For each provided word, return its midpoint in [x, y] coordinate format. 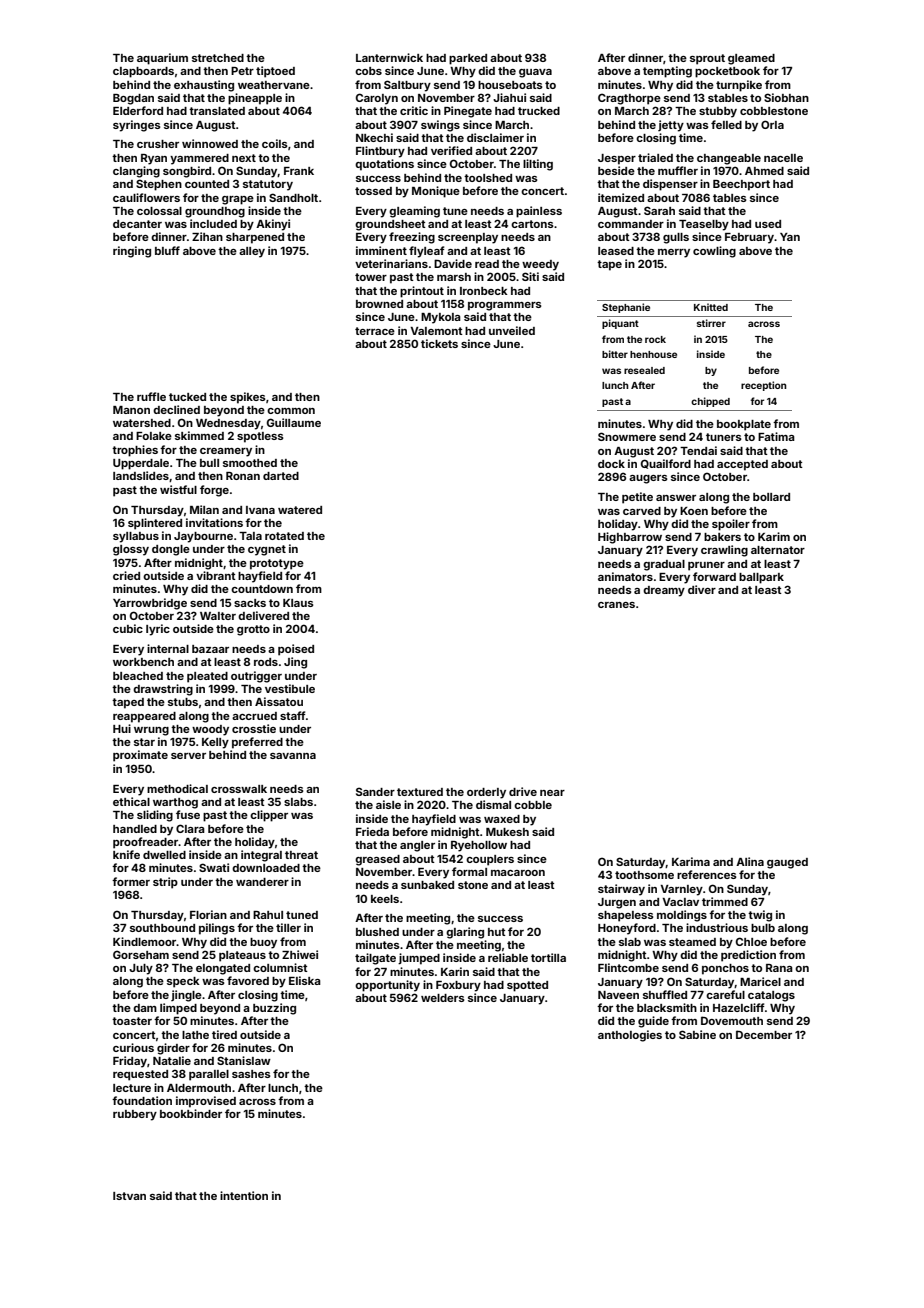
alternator [778, 550]
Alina [750, 861]
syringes [137, 126]
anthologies [630, 1036]
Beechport [741, 185]
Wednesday [228, 424]
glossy [131, 550]
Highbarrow [630, 538]
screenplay [468, 238]
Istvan [129, 1196]
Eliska [305, 980]
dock [611, 464]
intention [244, 1195]
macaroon [518, 873]
